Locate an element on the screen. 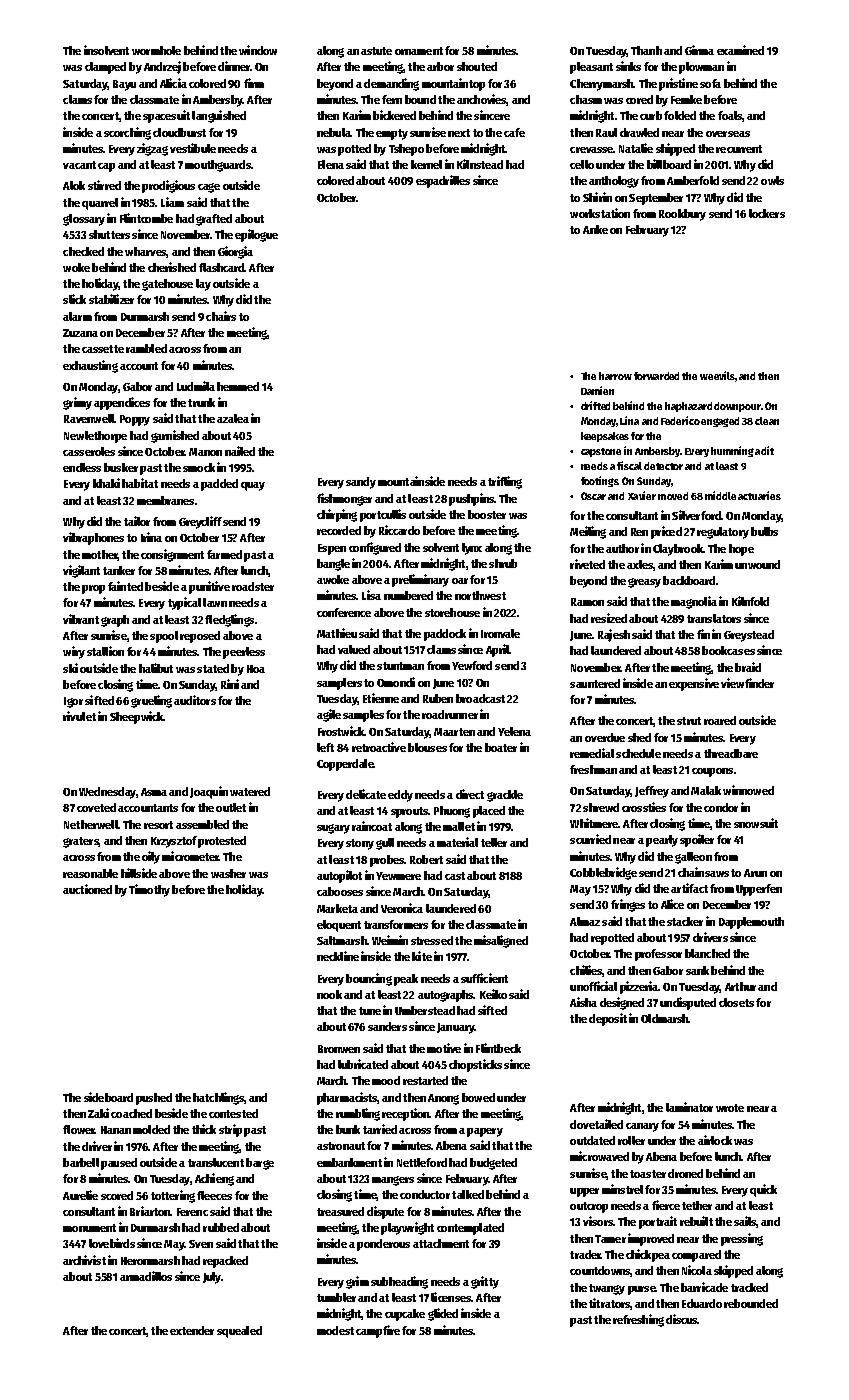 This screenshot has width=849, height=1400. direct is located at coordinates (470, 794).
